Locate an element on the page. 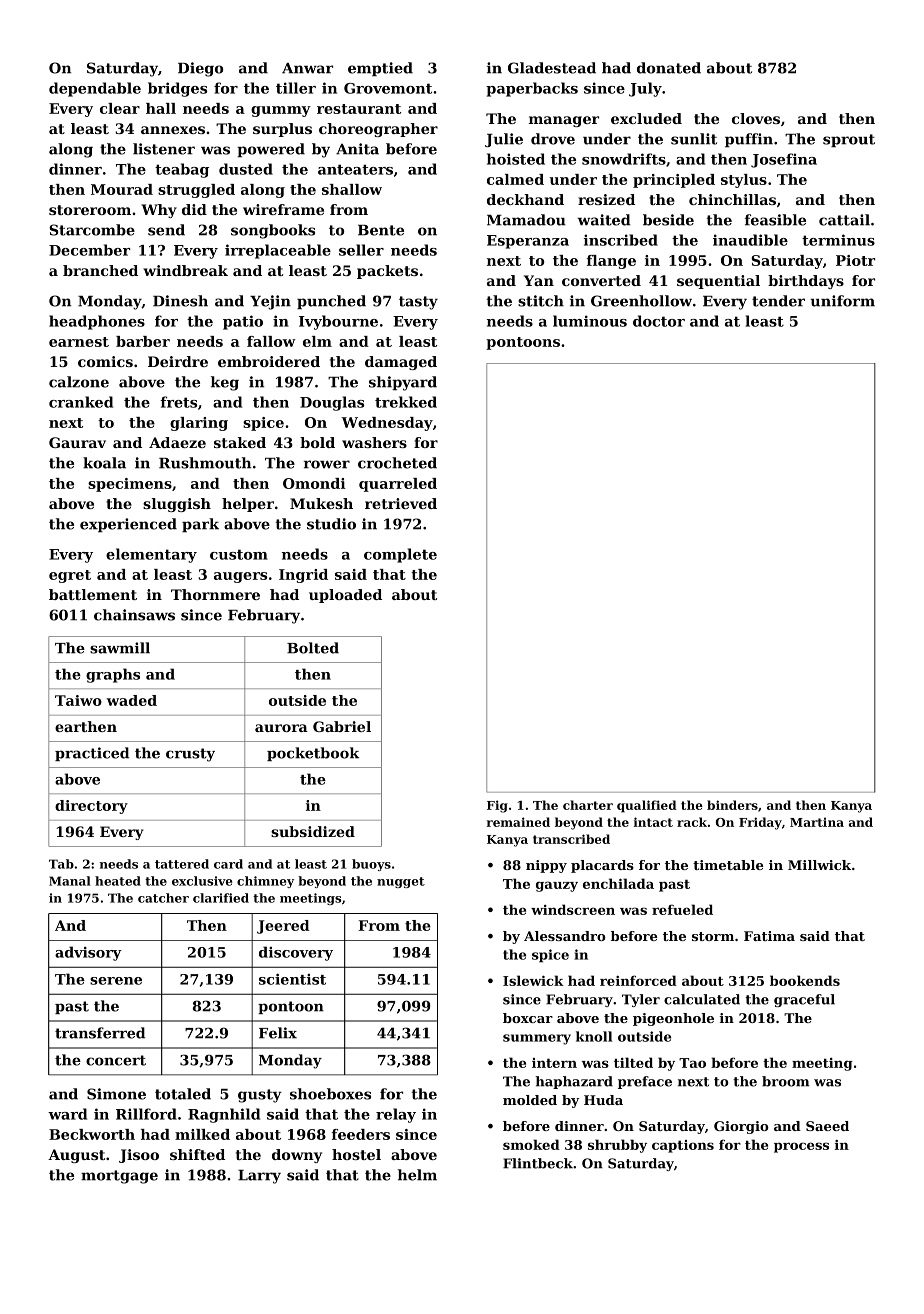  chimney is located at coordinates (265, 882).
